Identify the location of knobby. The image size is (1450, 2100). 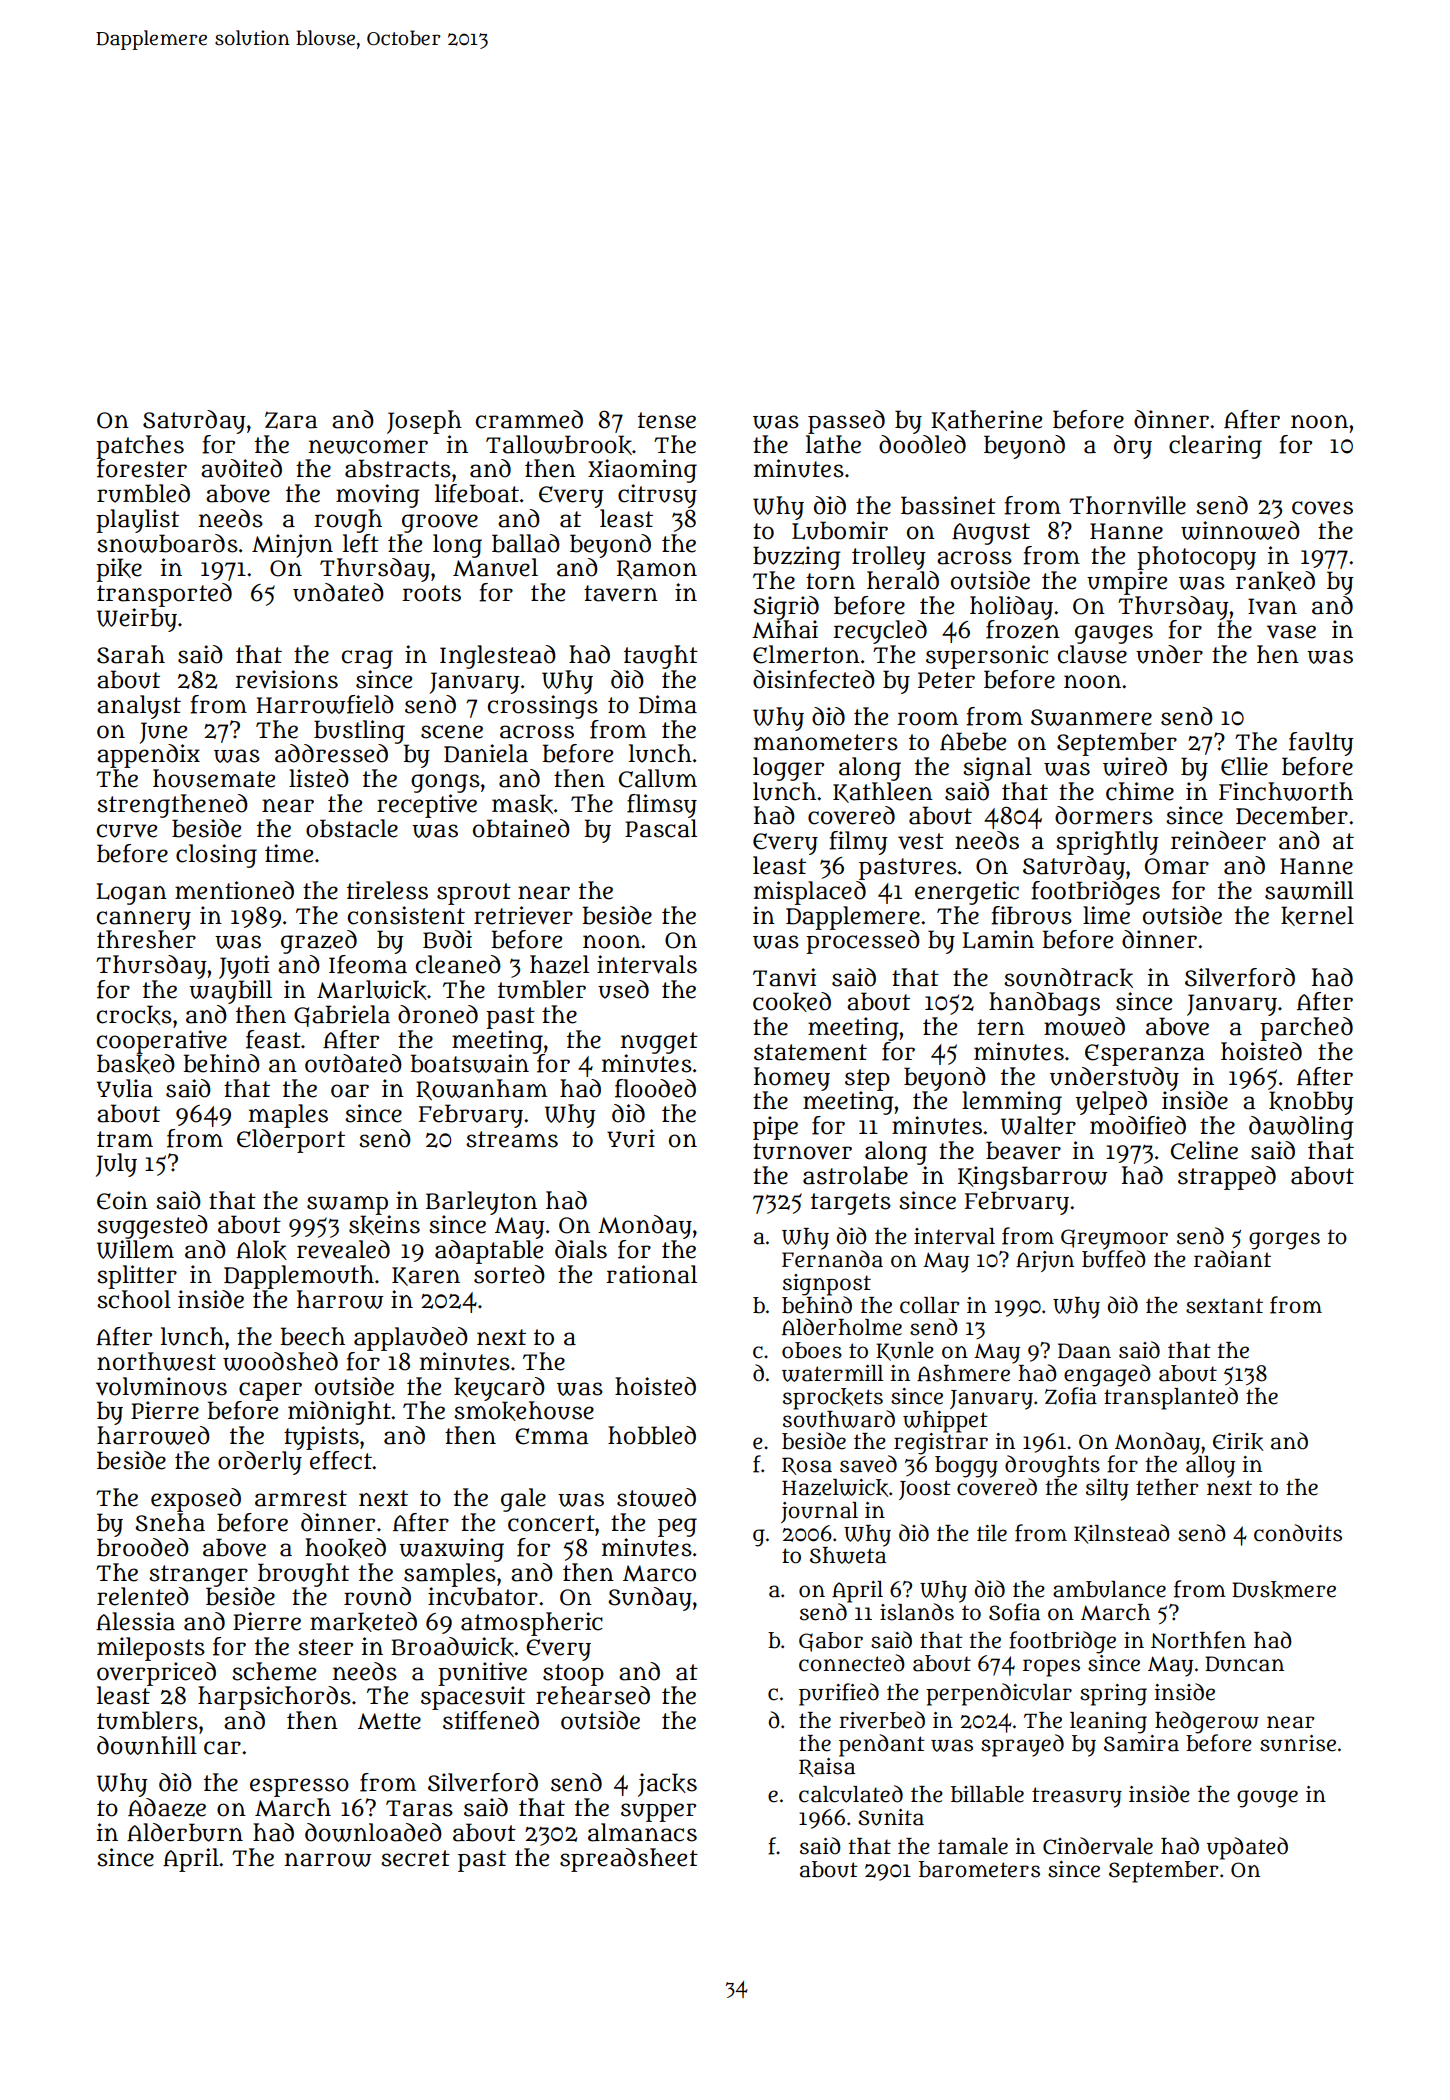
(1311, 1103).
